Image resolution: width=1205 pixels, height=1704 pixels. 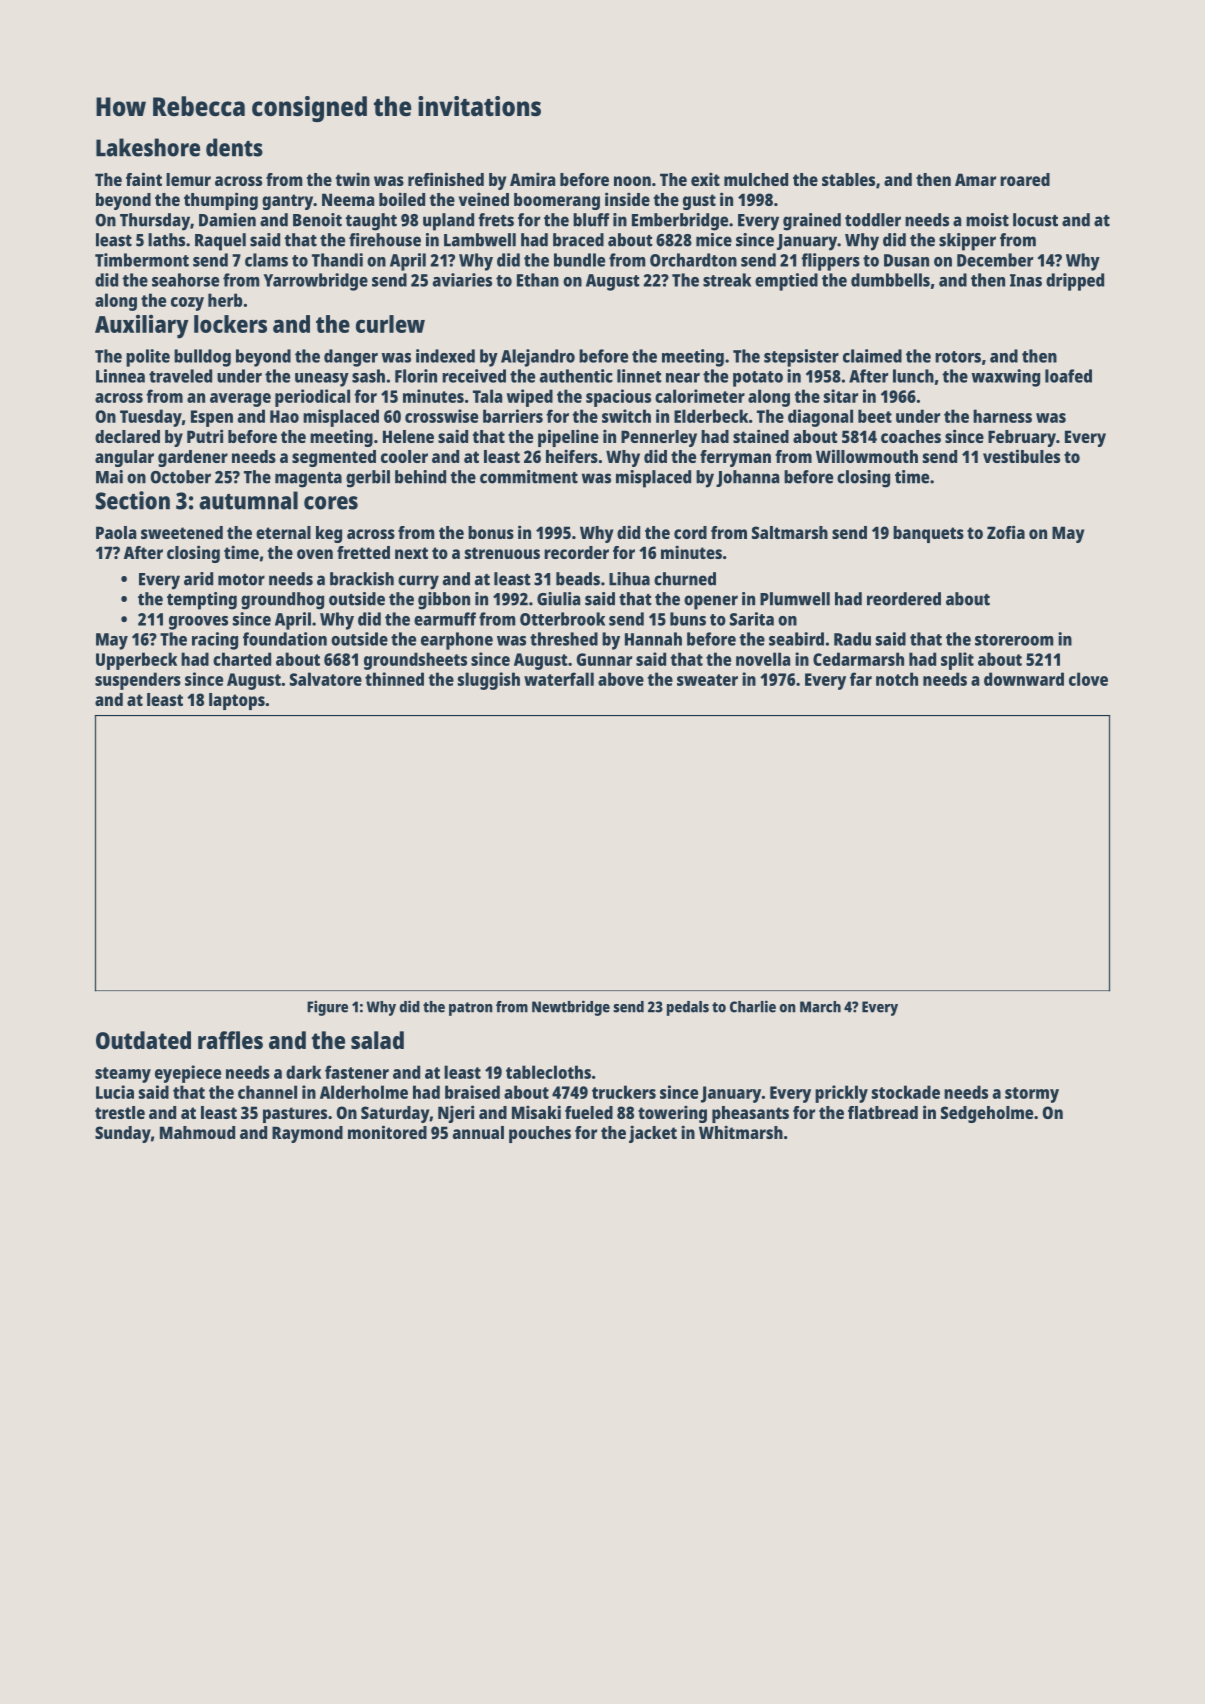 What do you see at coordinates (148, 358) in the screenshot?
I see `polite` at bounding box center [148, 358].
